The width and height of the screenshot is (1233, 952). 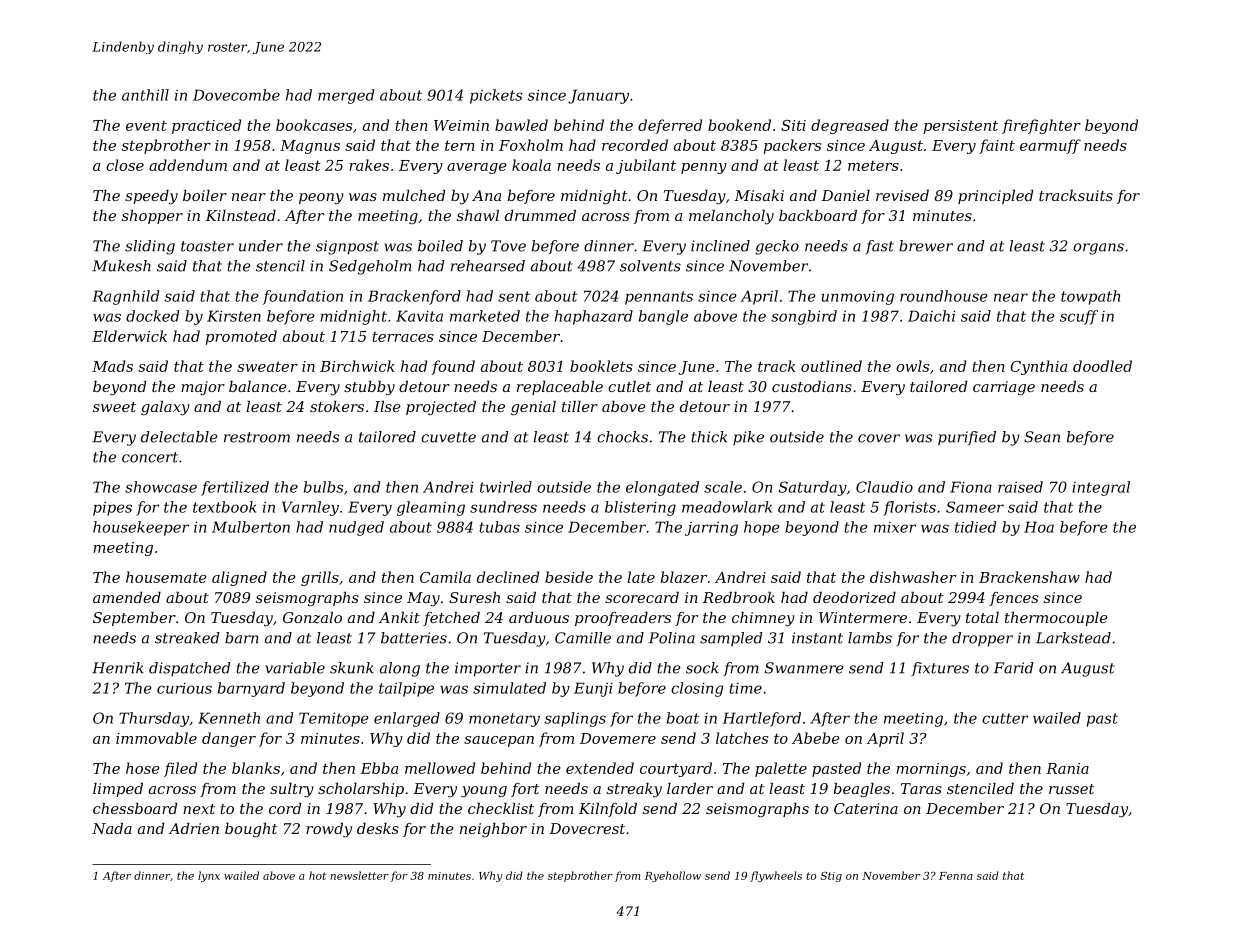 I want to click on hot, so click(x=317, y=875).
